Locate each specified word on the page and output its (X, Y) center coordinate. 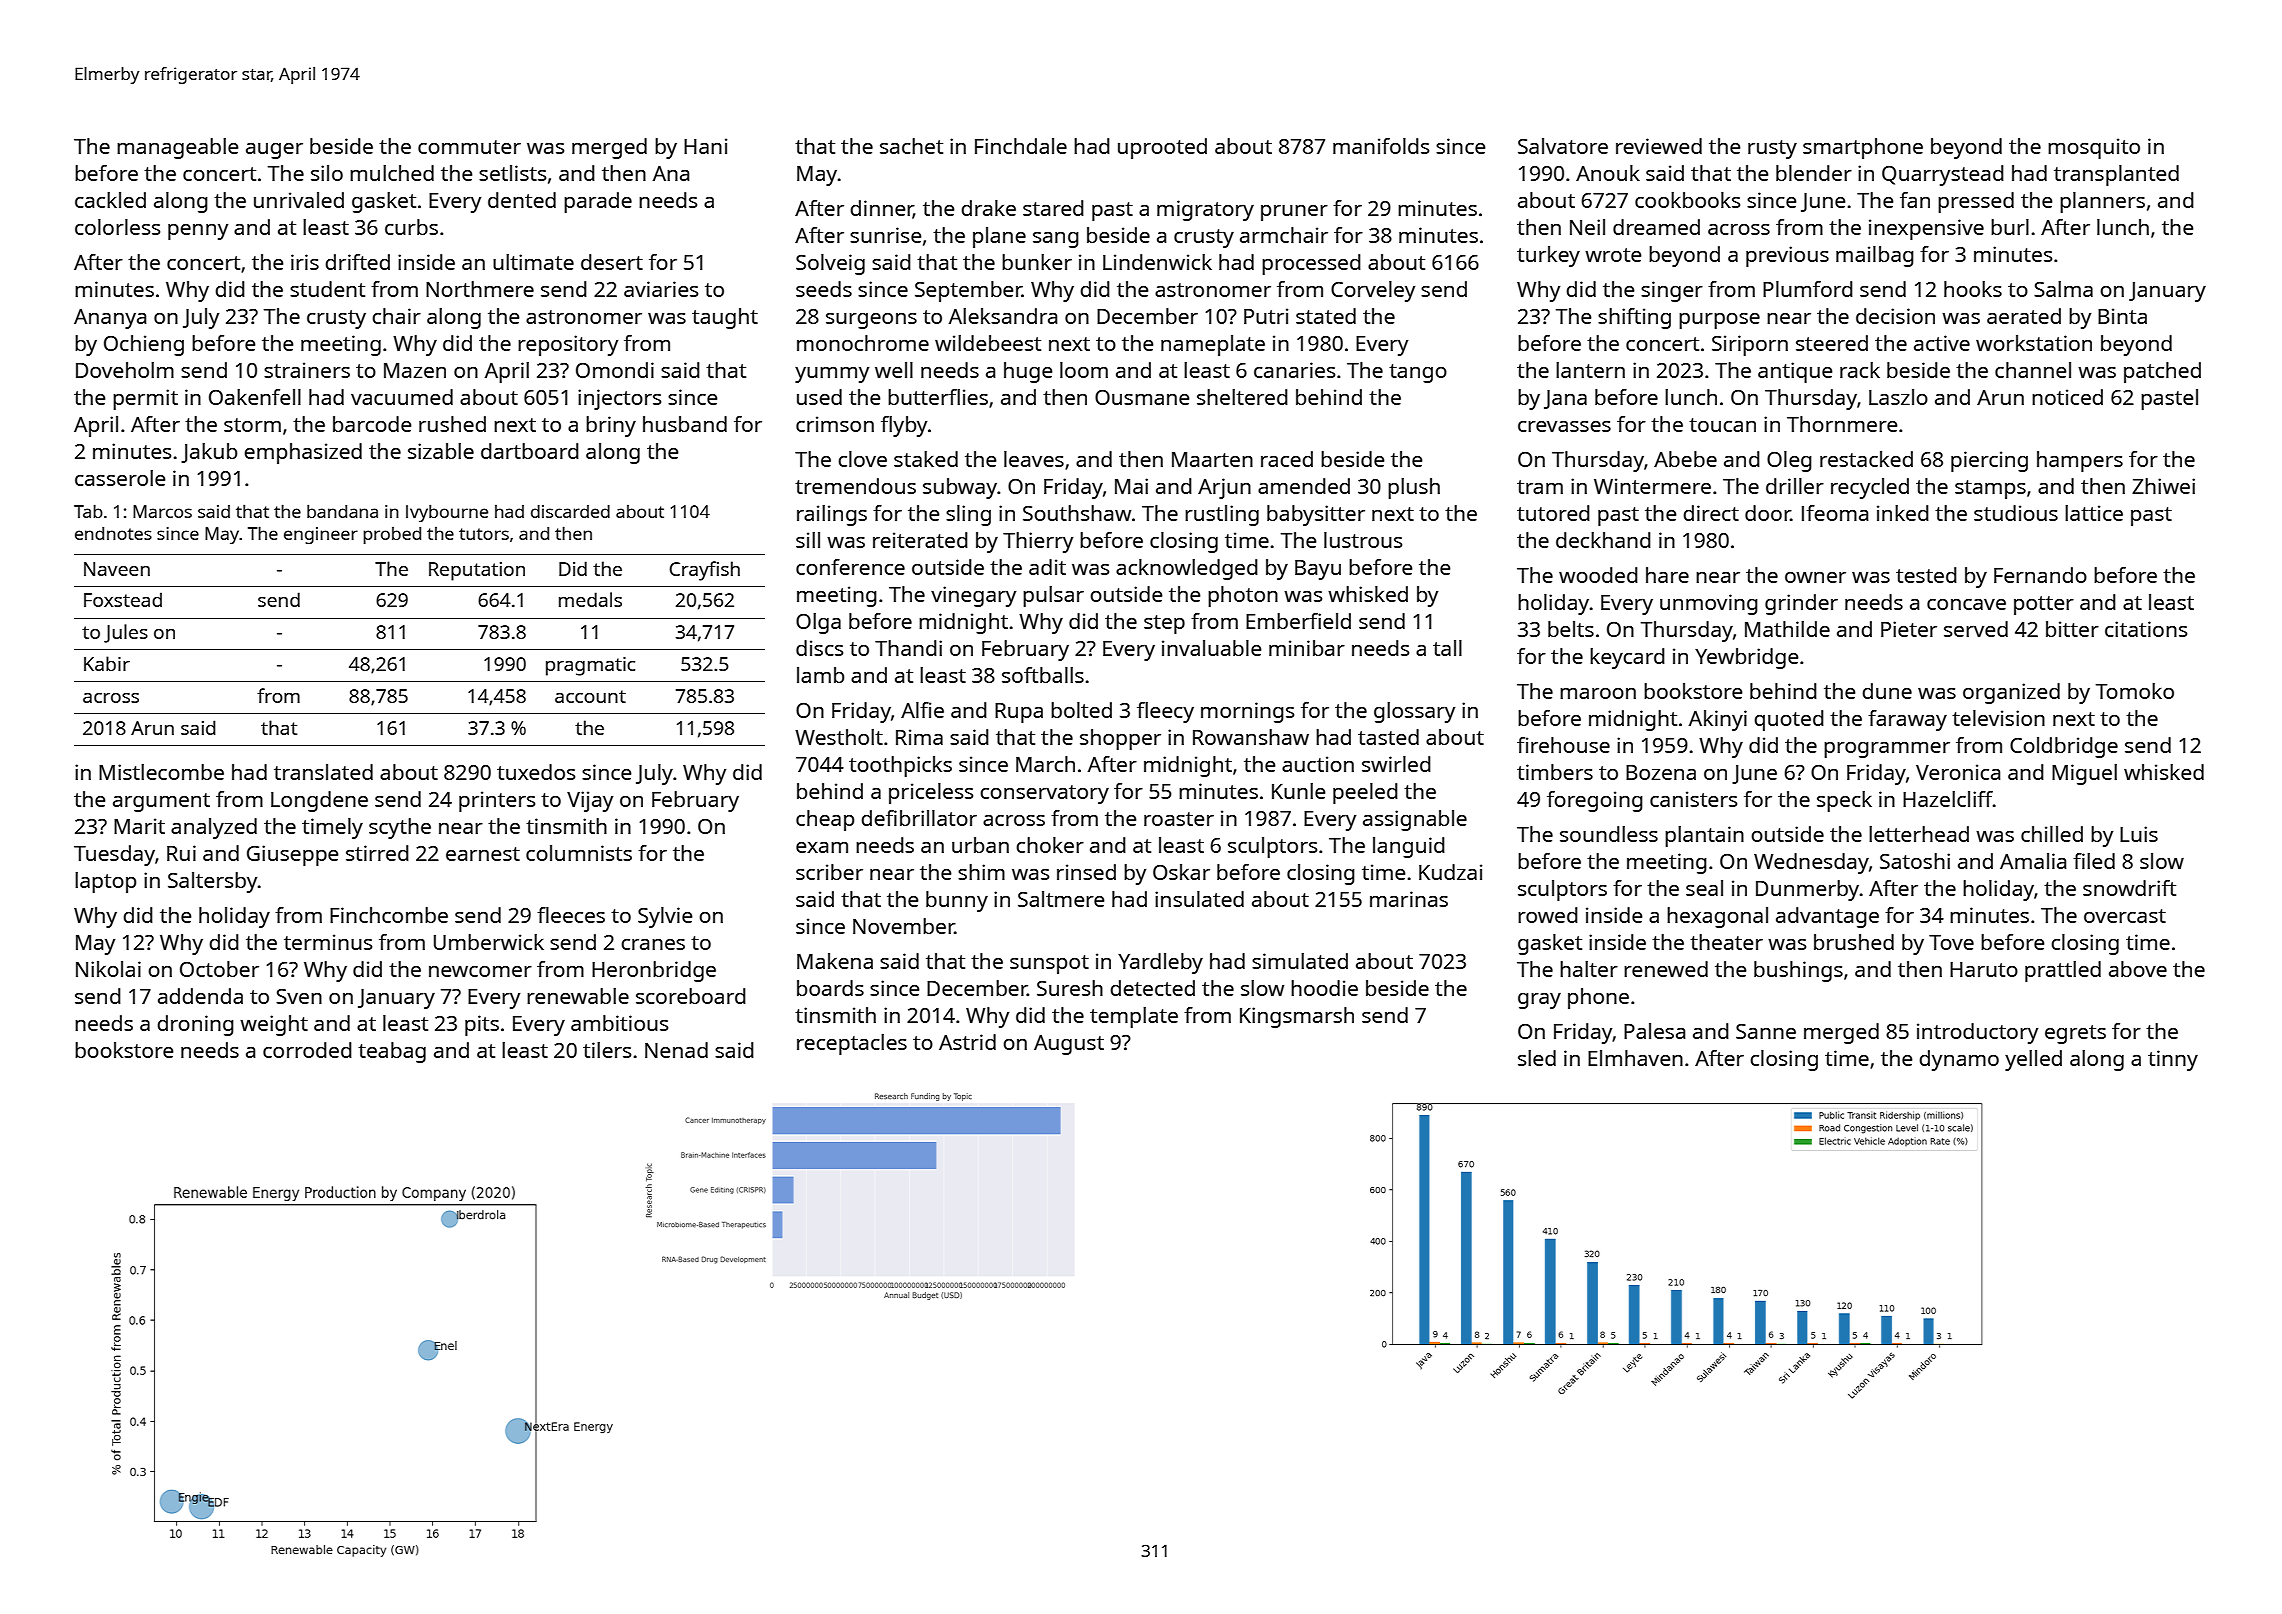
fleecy (1165, 712)
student (327, 289)
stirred (377, 853)
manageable (177, 148)
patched (2162, 372)
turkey (1548, 256)
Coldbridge (2064, 747)
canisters (1693, 799)
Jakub (209, 453)
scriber (829, 872)
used (819, 397)
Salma (2063, 289)
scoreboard (691, 996)
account (590, 696)
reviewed (1659, 146)
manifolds (1381, 146)
